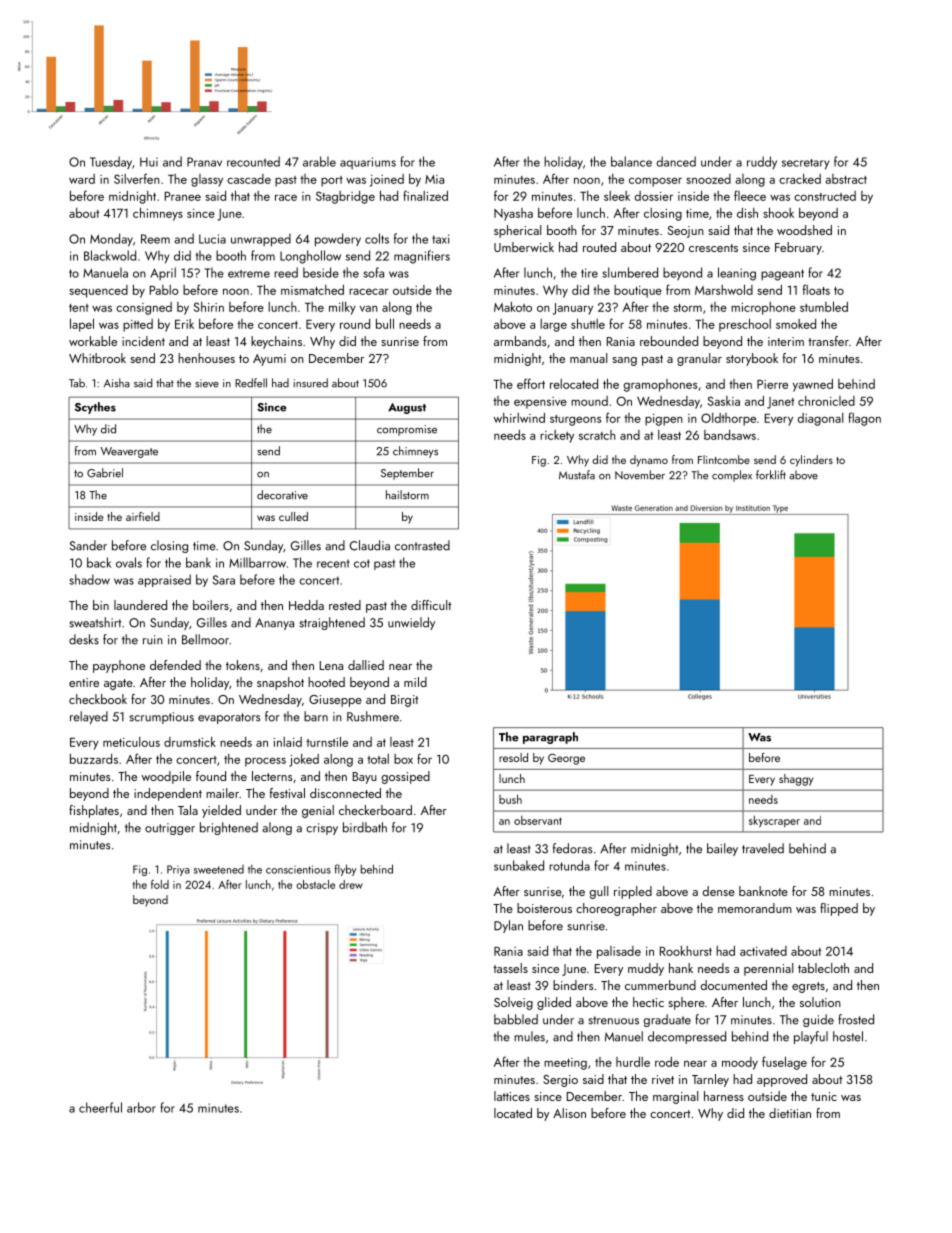  What do you see at coordinates (771, 475) in the screenshot?
I see `forklift` at bounding box center [771, 475].
